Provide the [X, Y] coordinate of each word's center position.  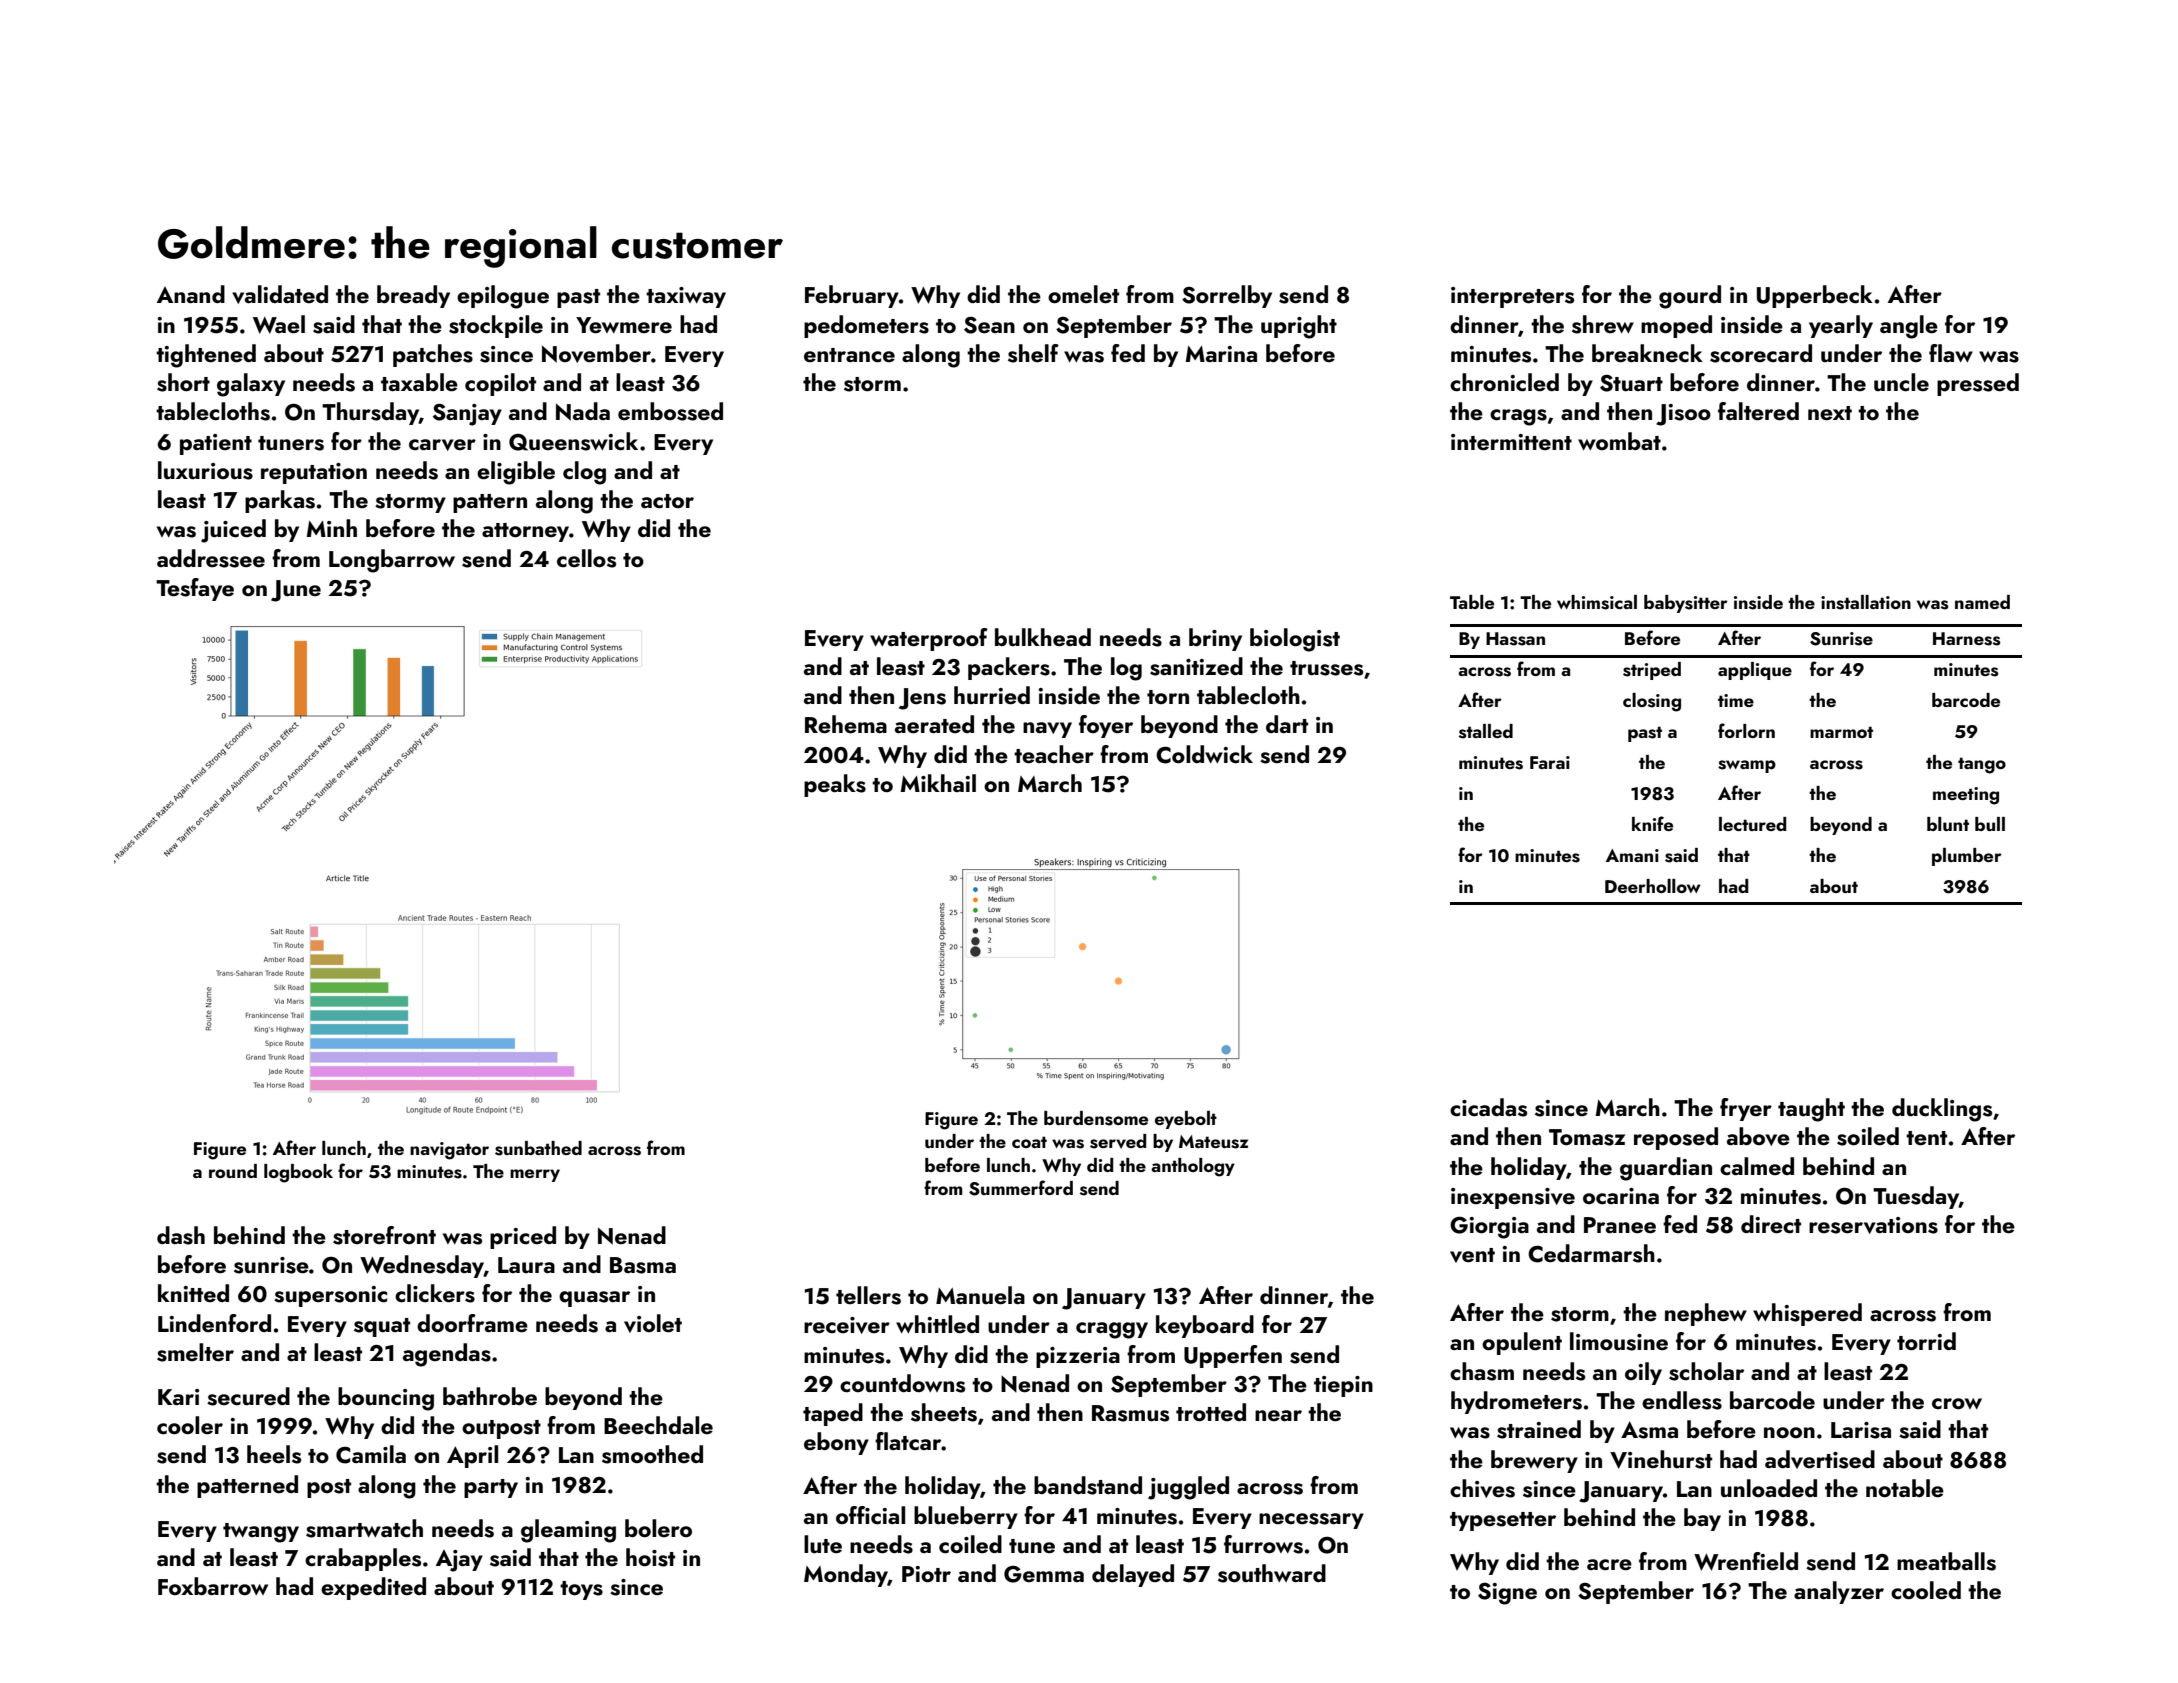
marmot [1841, 732]
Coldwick [1204, 754]
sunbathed [538, 1148]
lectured [1752, 824]
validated [280, 294]
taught [1811, 1110]
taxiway [686, 297]
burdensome [1096, 1118]
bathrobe [490, 1396]
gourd [1690, 297]
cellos [586, 558]
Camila [371, 1454]
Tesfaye [195, 589]
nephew [1706, 1314]
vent [1472, 1255]
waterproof [929, 639]
